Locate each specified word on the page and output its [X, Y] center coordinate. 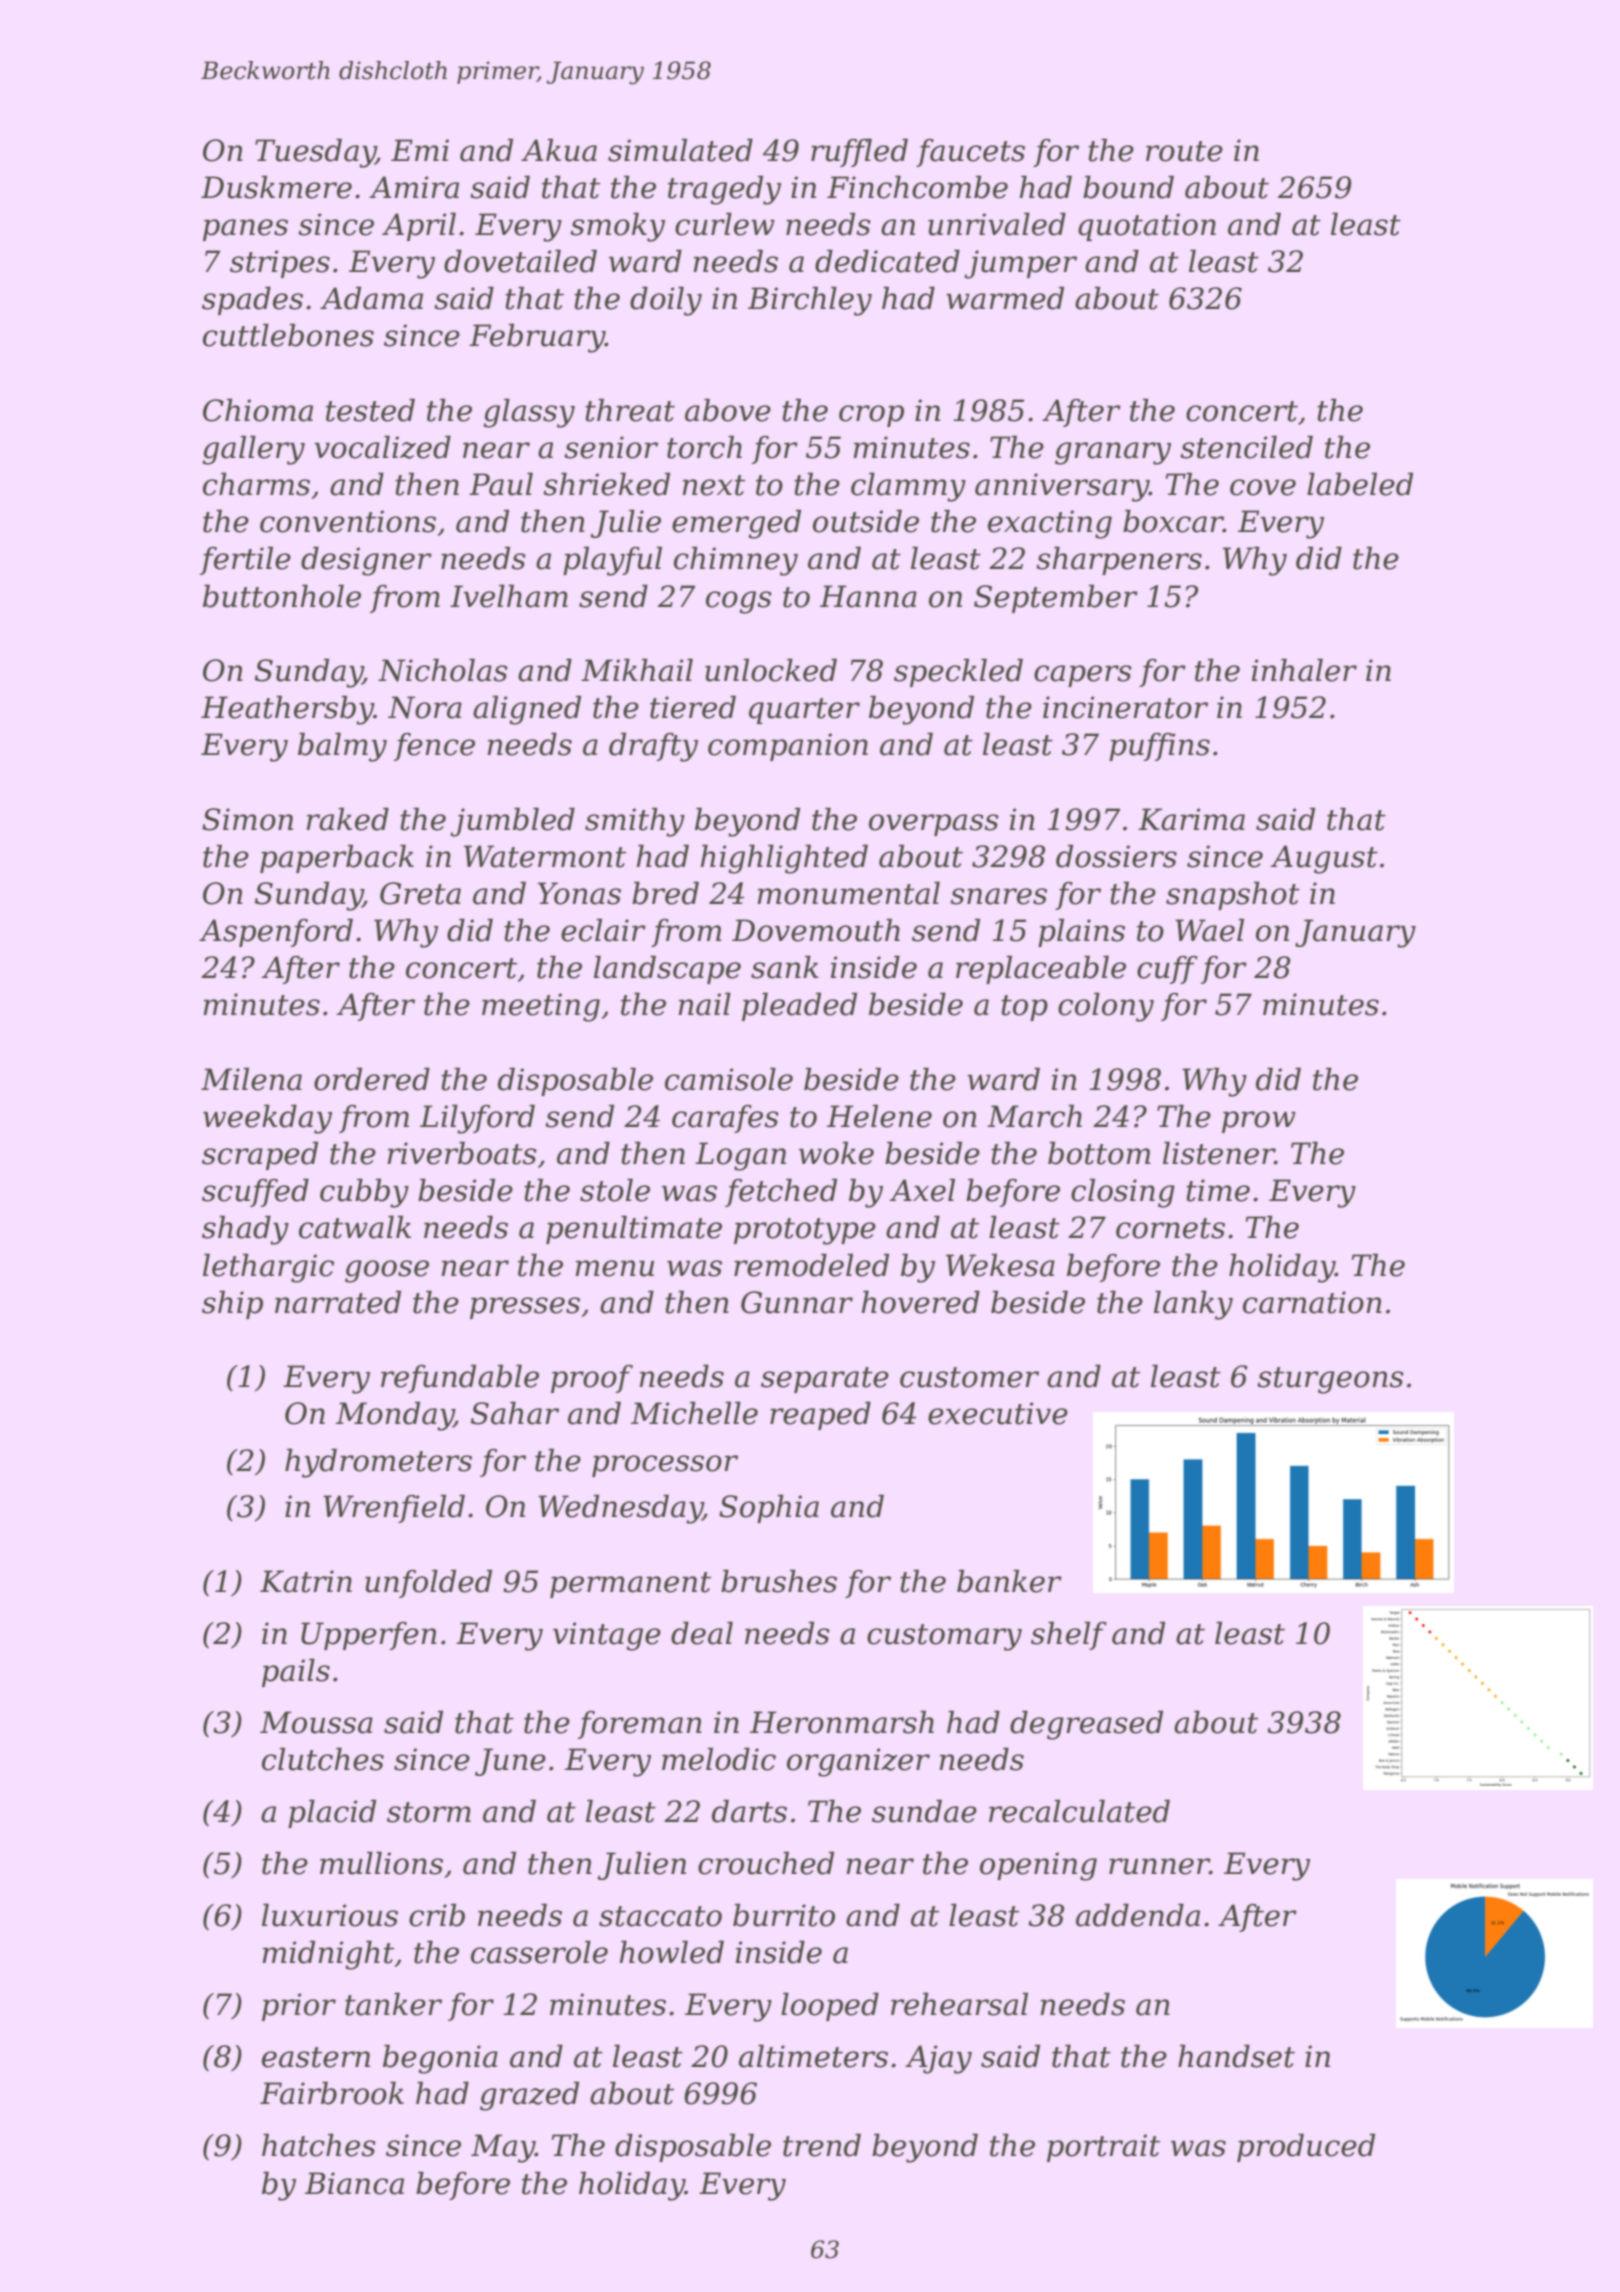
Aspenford [276, 932]
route [1184, 151]
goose [387, 1271]
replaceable [1041, 969]
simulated [680, 150]
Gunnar [797, 1302]
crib [437, 1915]
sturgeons [1330, 1380]
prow [1259, 1122]
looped [830, 2006]
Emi [420, 150]
